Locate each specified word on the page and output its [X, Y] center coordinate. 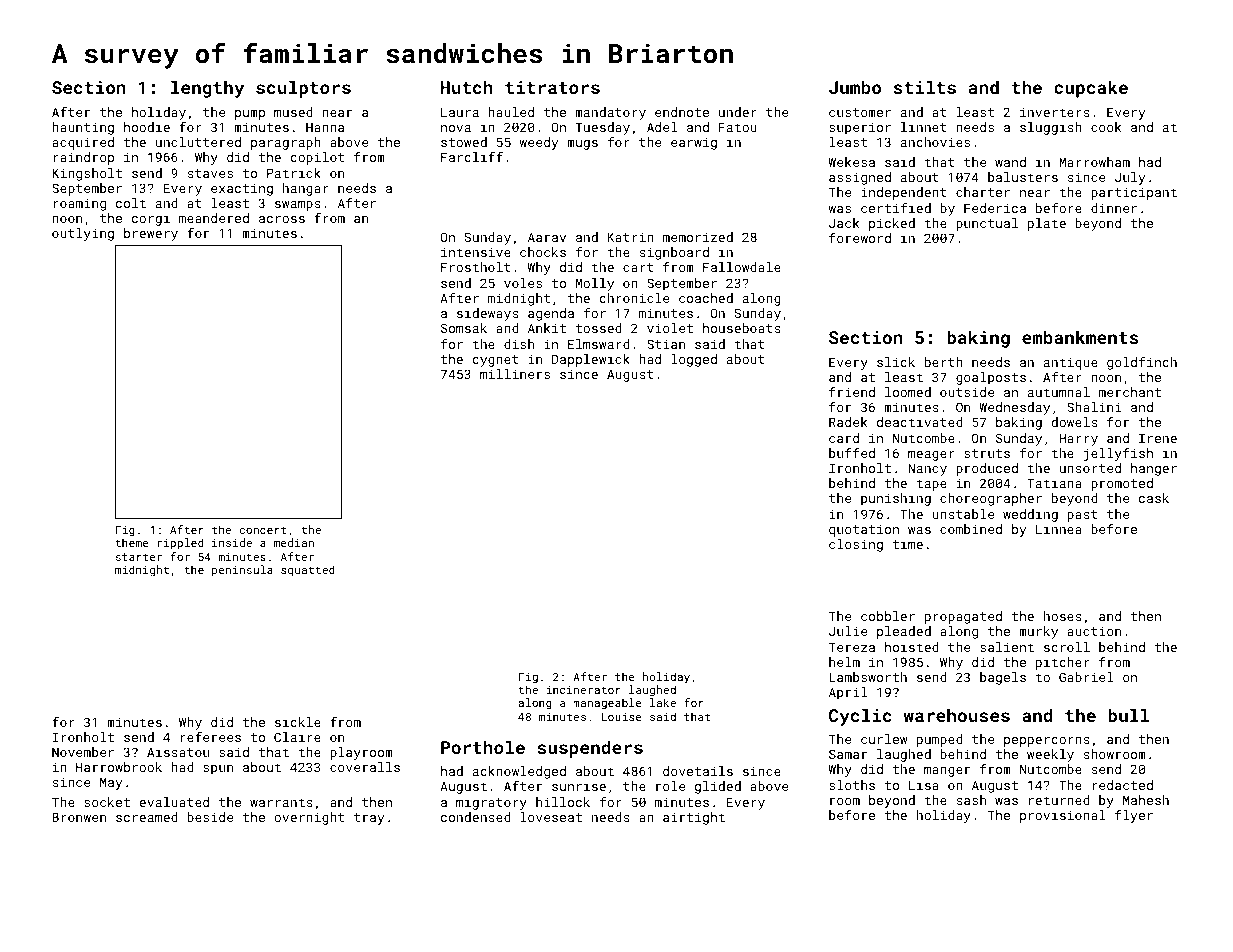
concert [263, 530]
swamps [298, 206]
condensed [476, 817]
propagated [963, 617]
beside [210, 817]
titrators [552, 87]
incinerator [583, 690]
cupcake [1091, 89]
